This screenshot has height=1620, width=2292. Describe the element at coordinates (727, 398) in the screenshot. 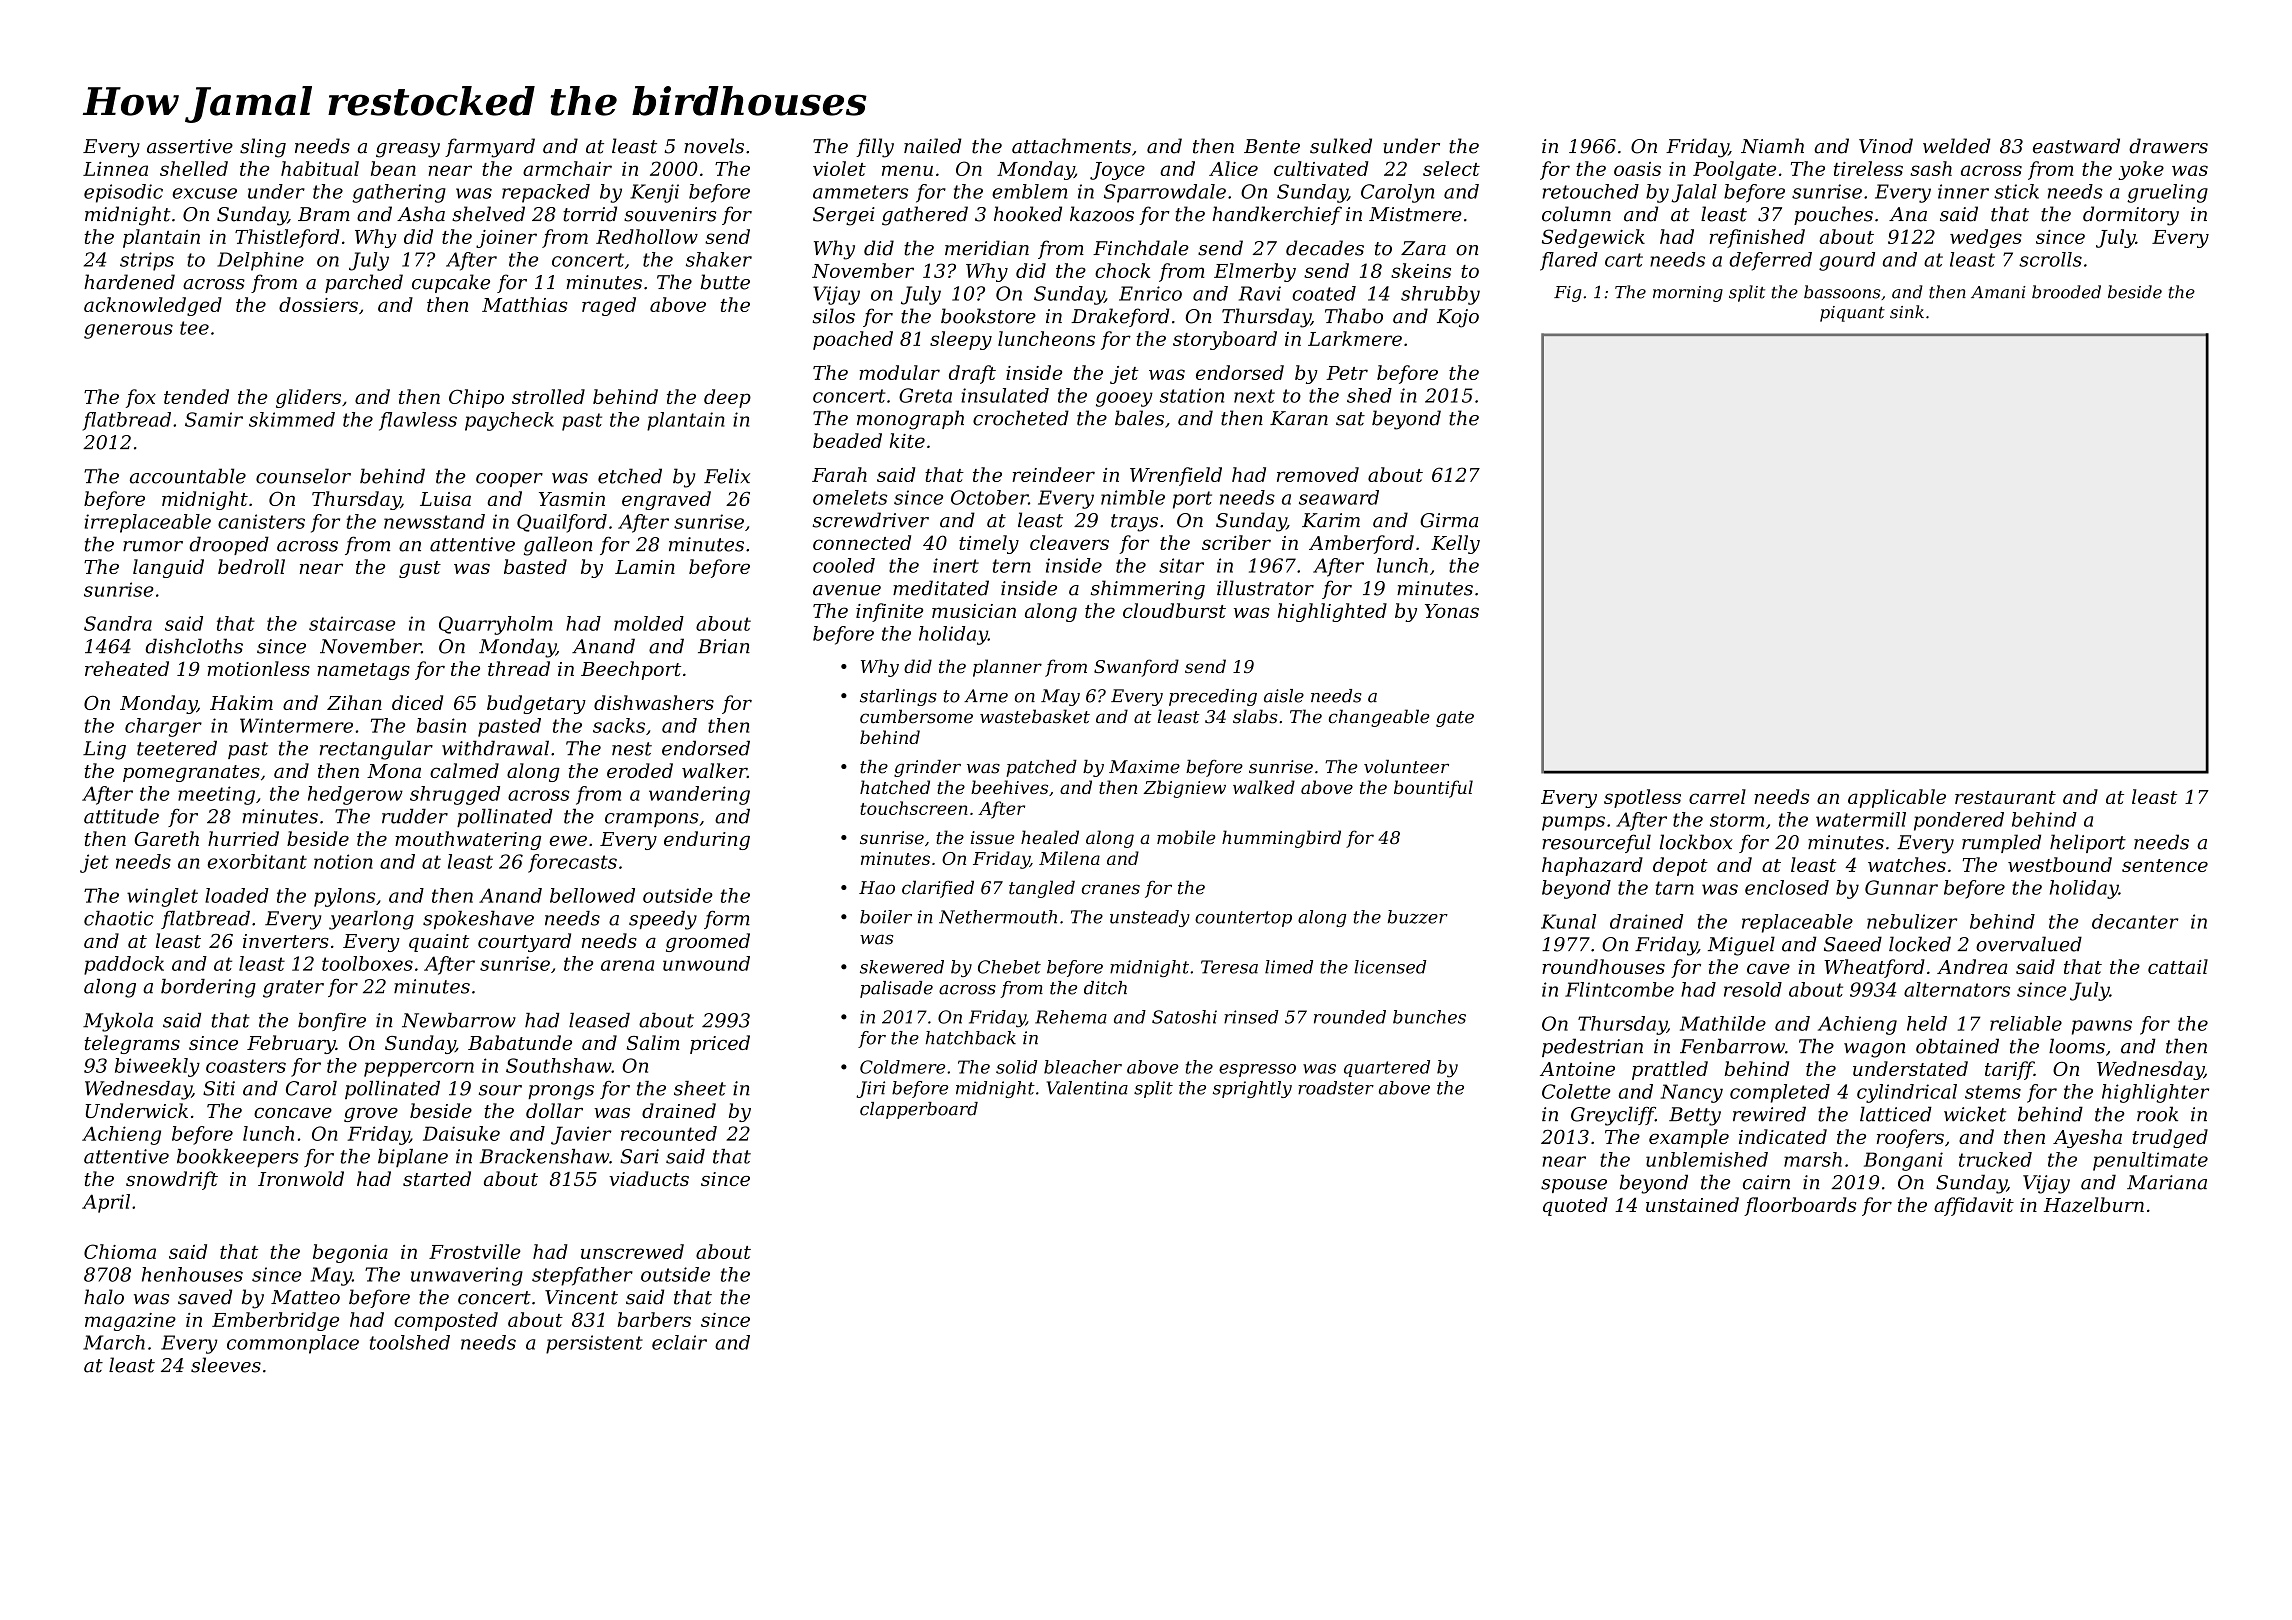

I see `deep` at that location.
